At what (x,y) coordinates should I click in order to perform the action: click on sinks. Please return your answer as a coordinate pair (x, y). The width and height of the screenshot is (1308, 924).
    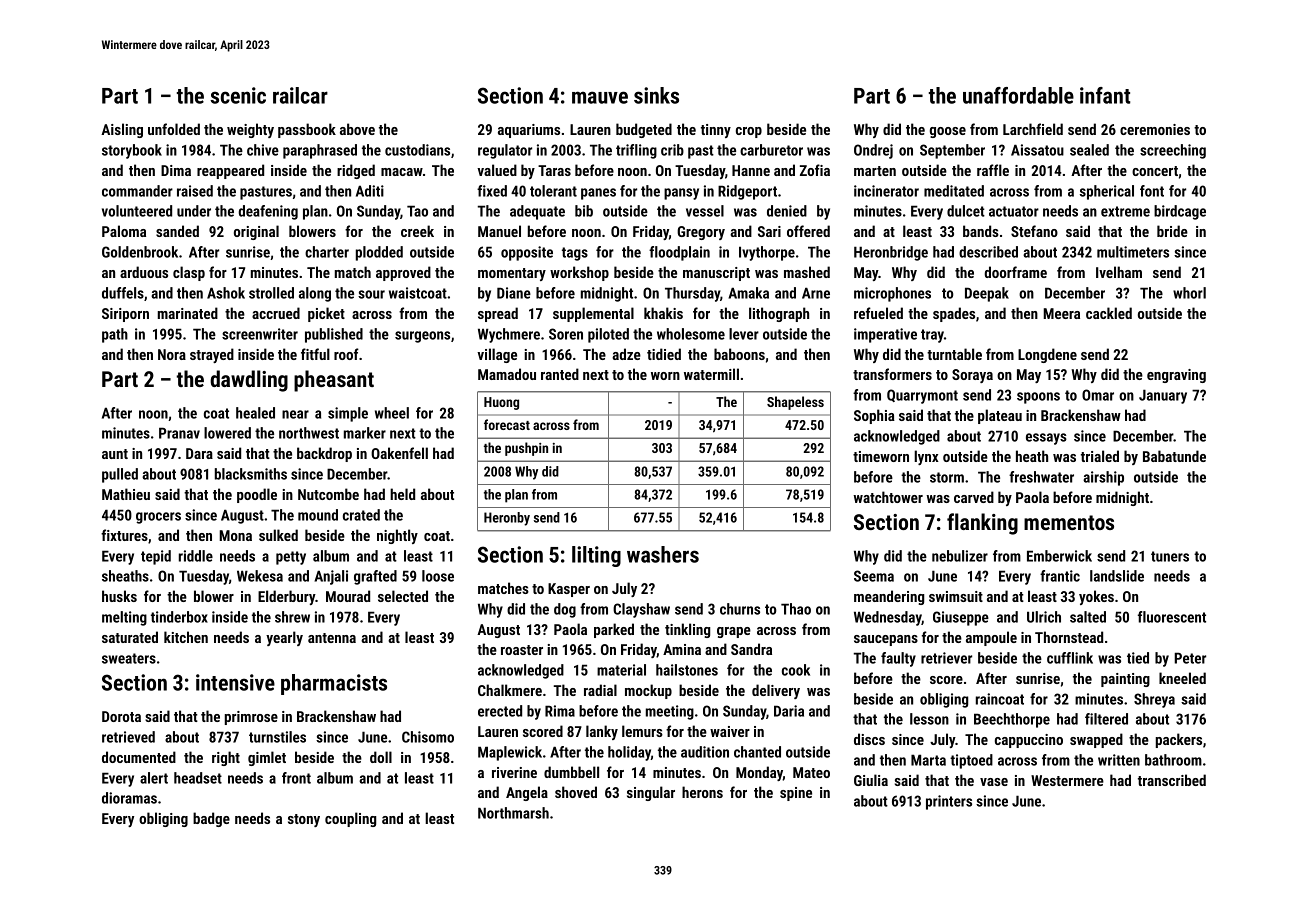
    Looking at the image, I should click on (656, 95).
